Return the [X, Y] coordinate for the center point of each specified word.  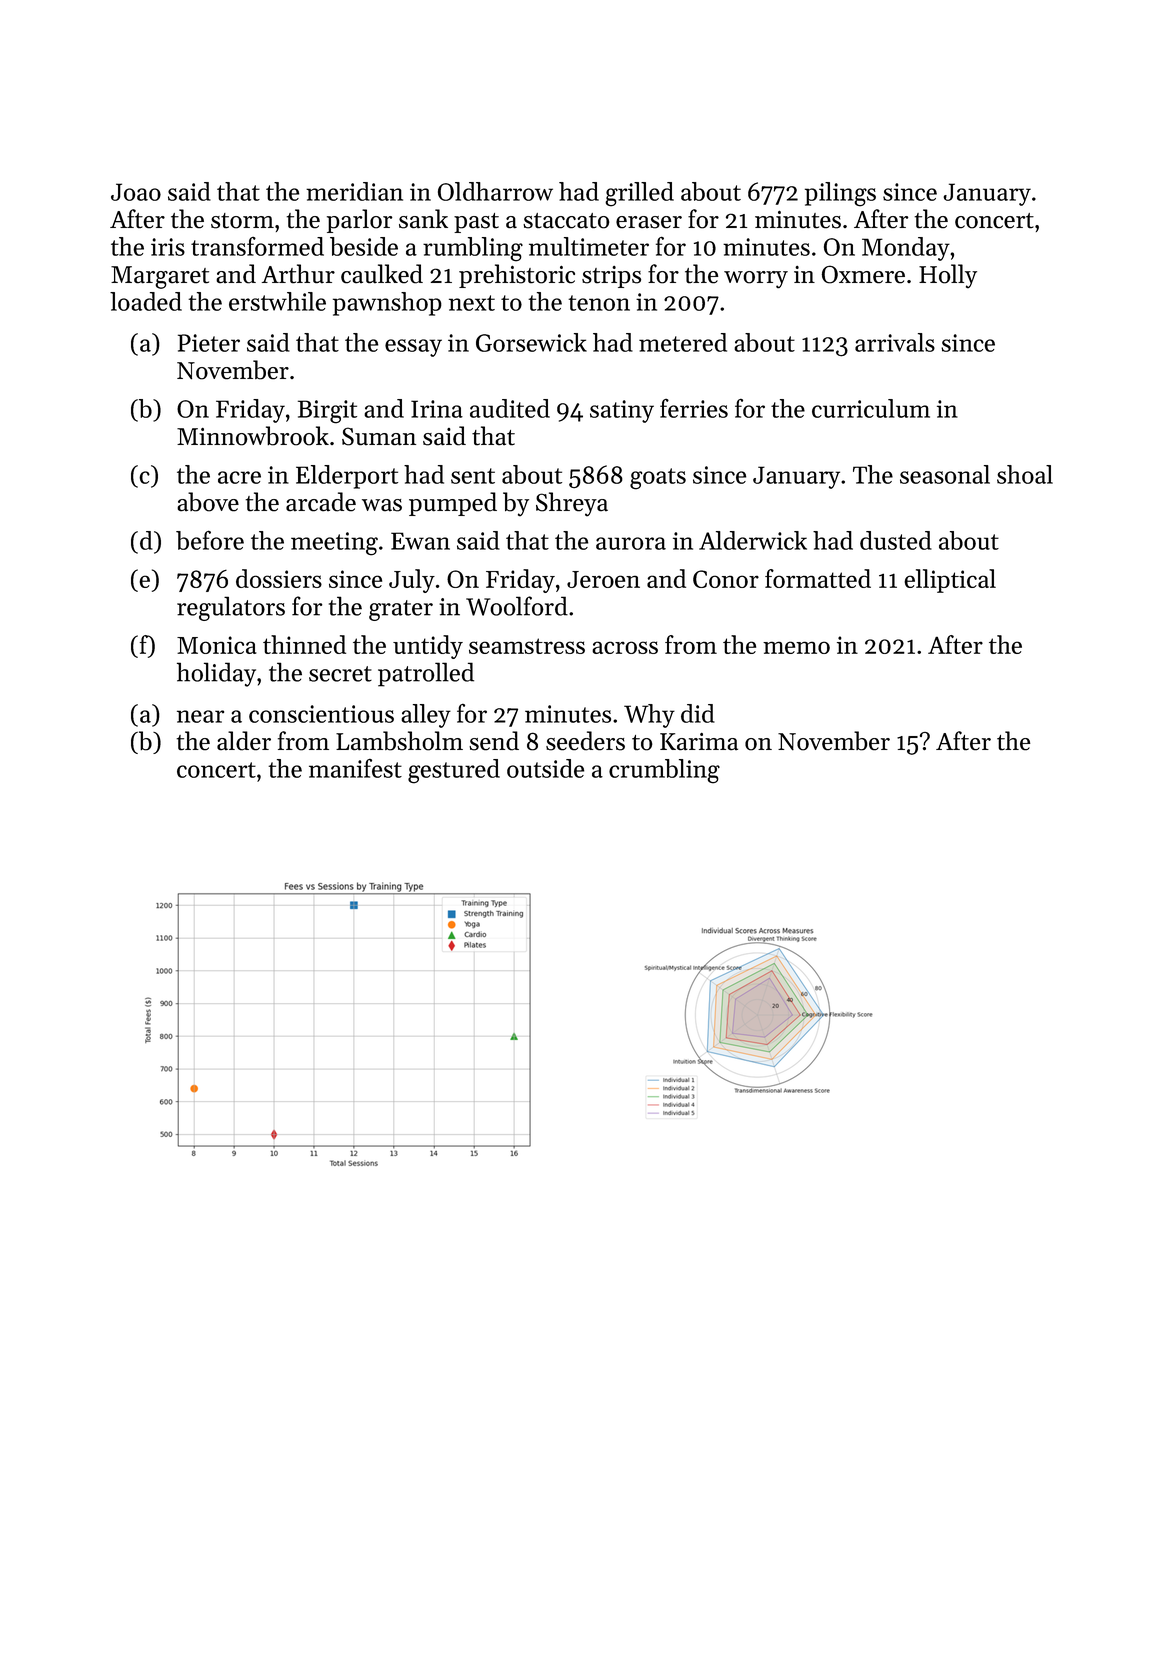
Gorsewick [531, 342]
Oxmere [863, 274]
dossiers [279, 578]
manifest [355, 768]
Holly [948, 276]
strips [611, 277]
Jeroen [603, 579]
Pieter [209, 343]
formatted [818, 578]
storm [242, 221]
